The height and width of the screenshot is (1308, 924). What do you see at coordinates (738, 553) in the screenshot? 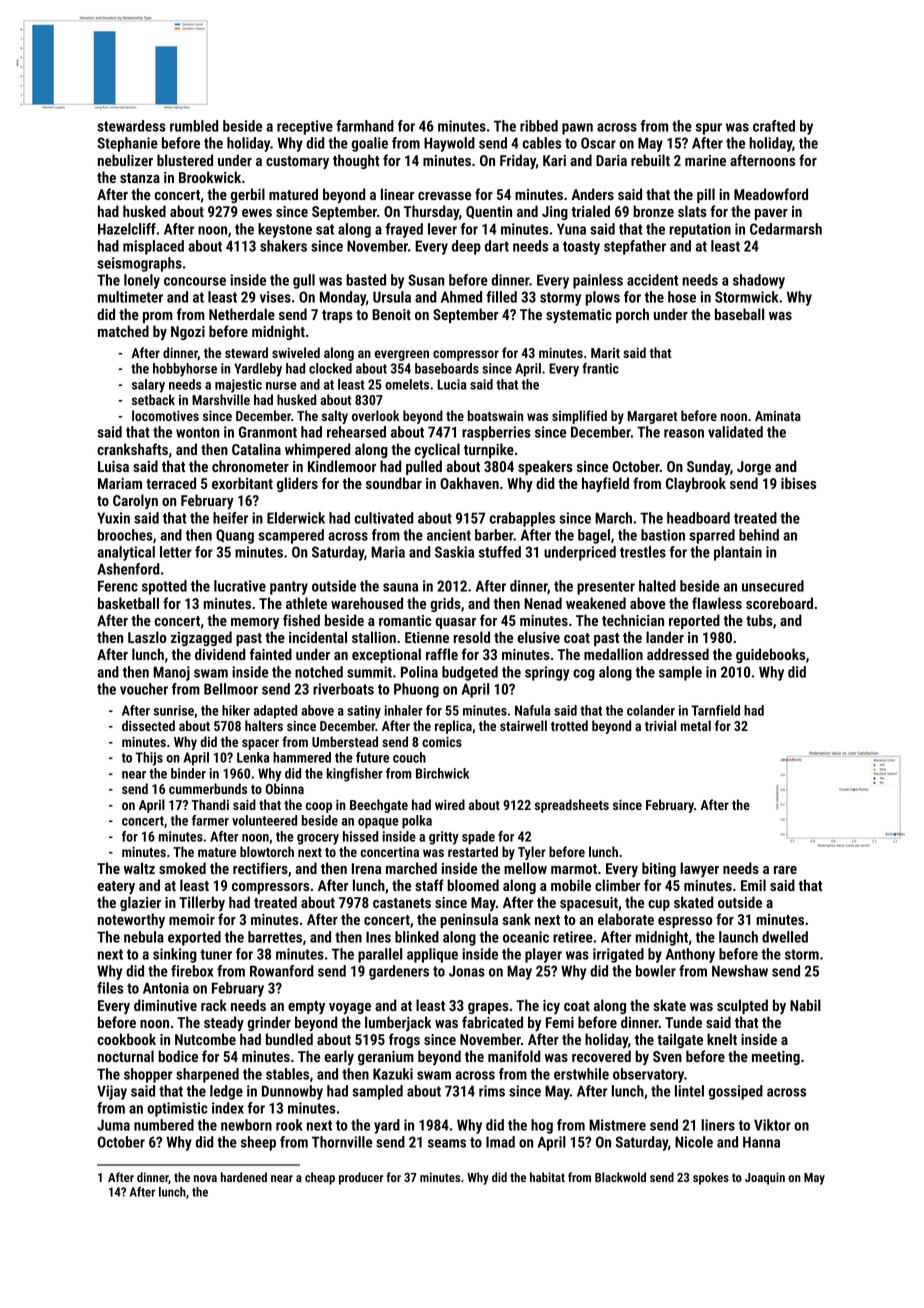
I see `plantain` at bounding box center [738, 553].
